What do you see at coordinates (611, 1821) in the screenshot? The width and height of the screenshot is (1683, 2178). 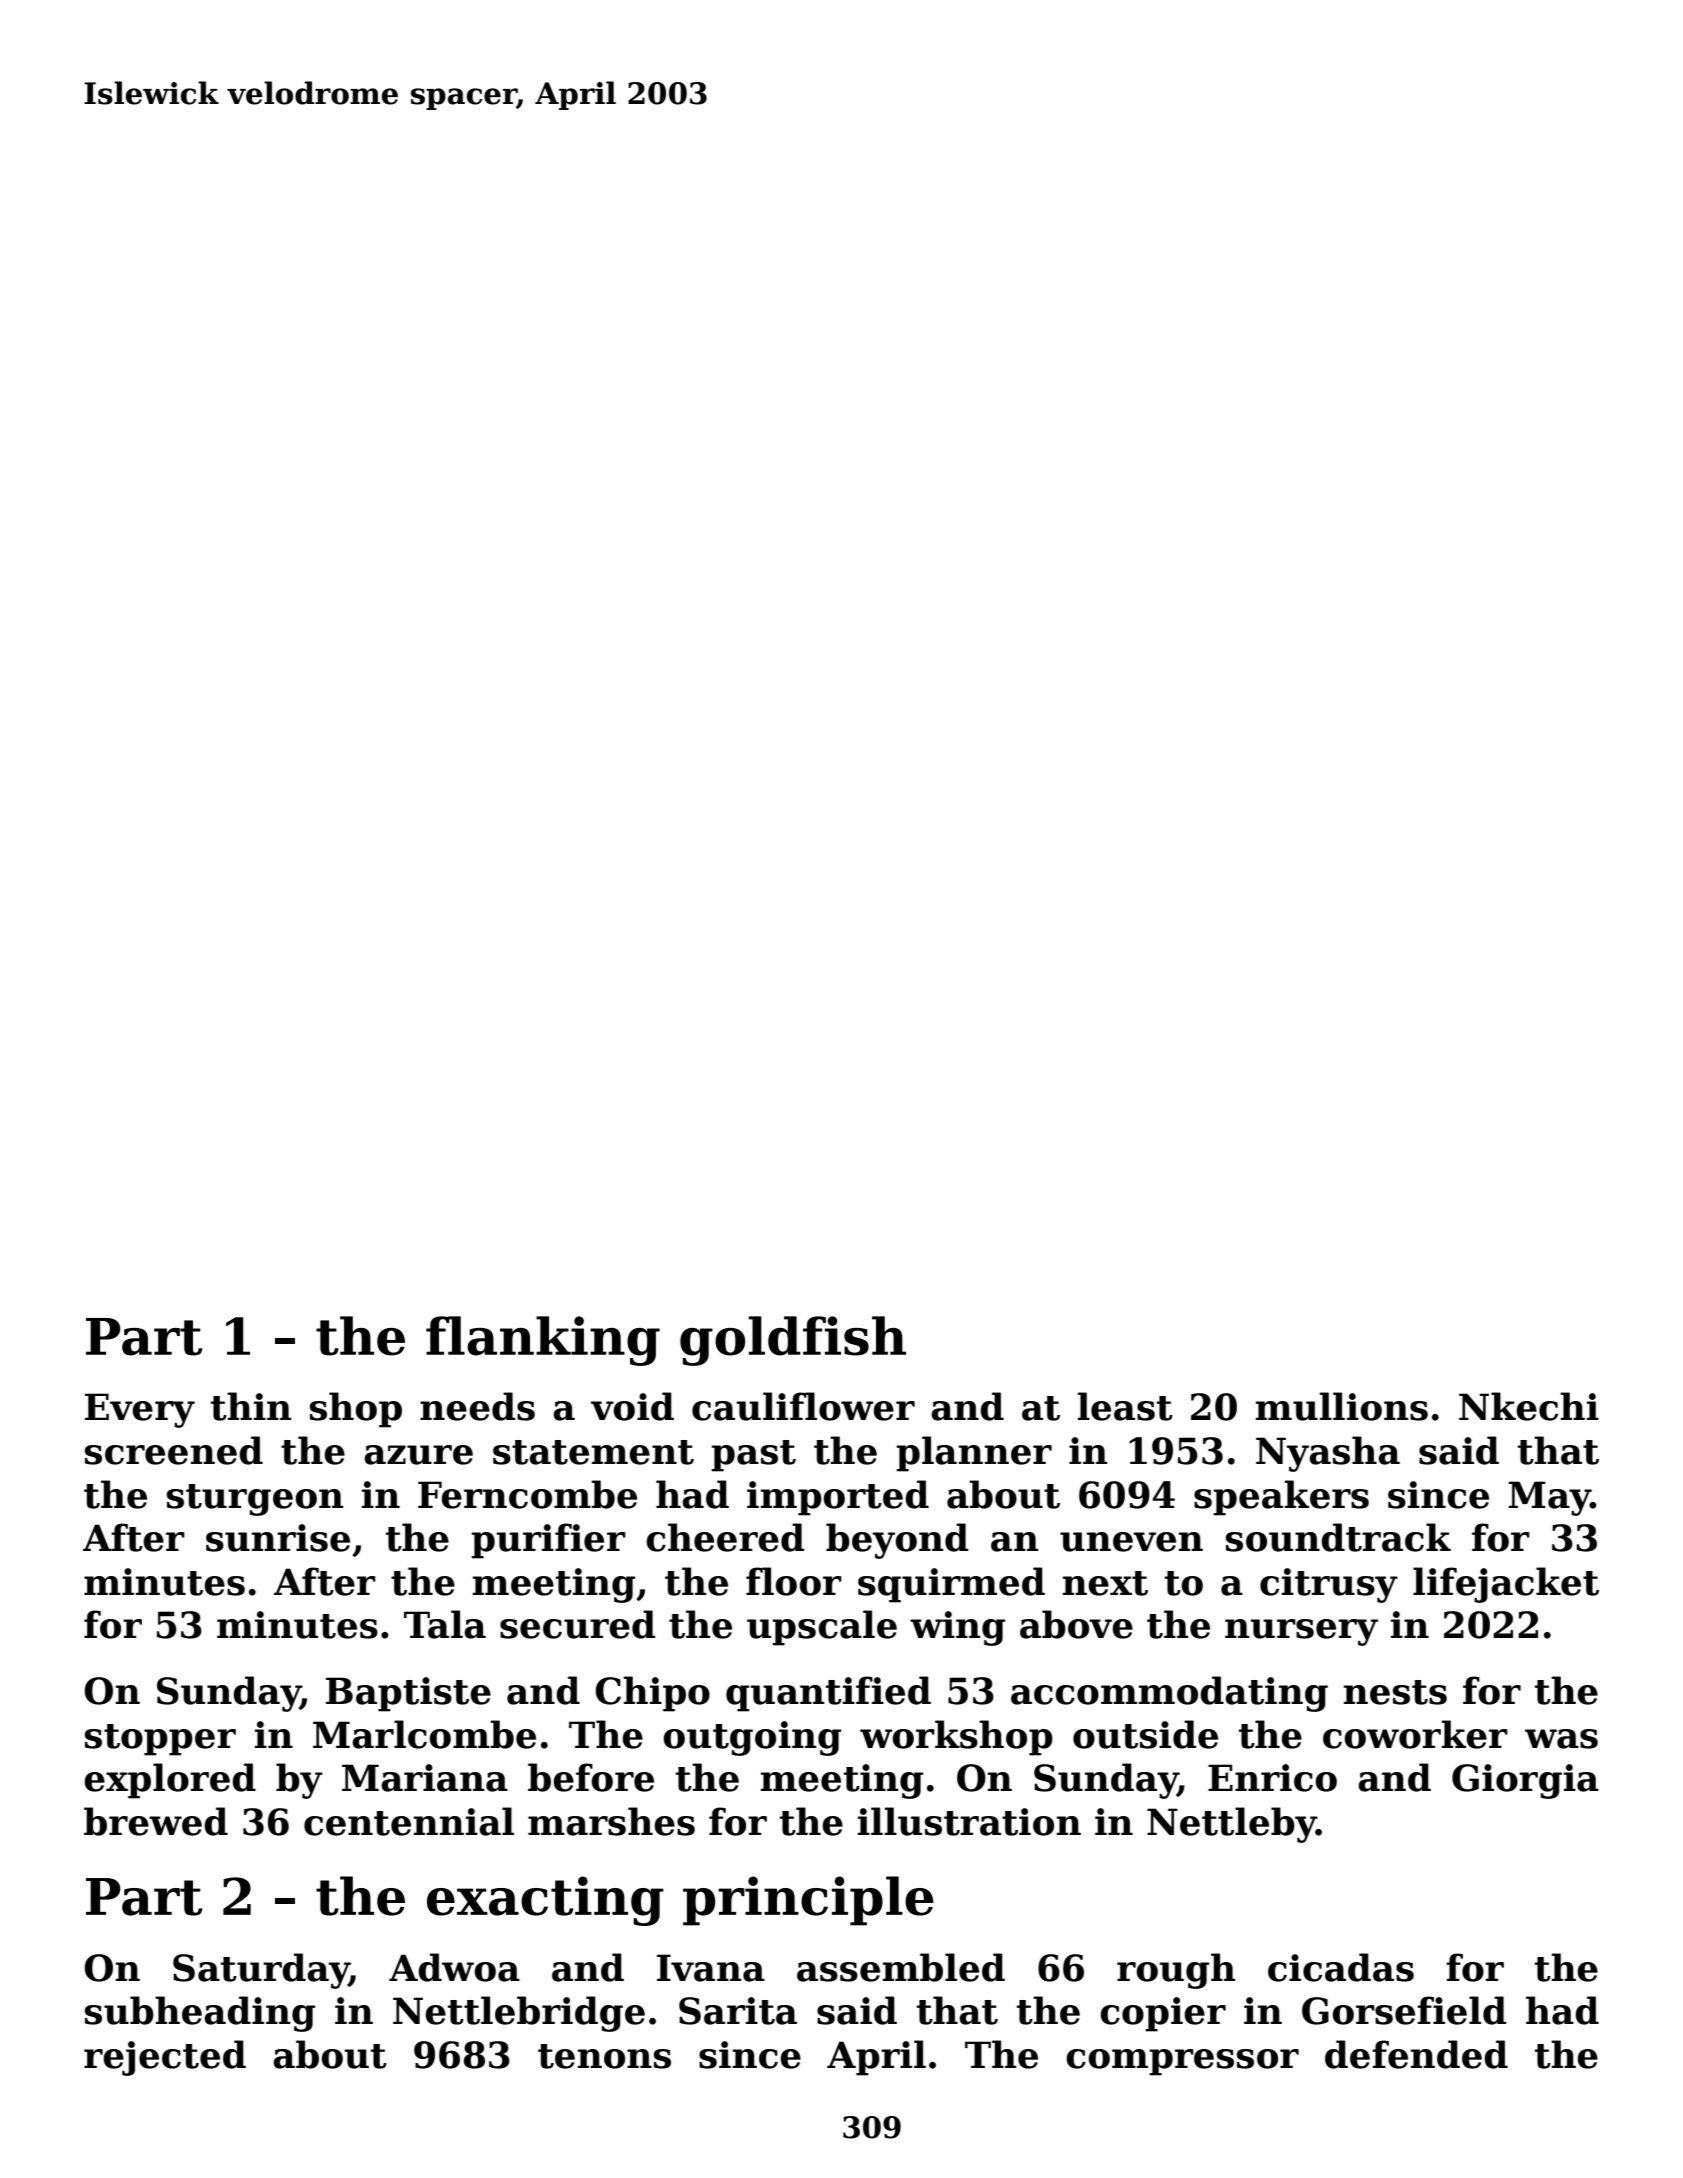 I see `marshes` at bounding box center [611, 1821].
